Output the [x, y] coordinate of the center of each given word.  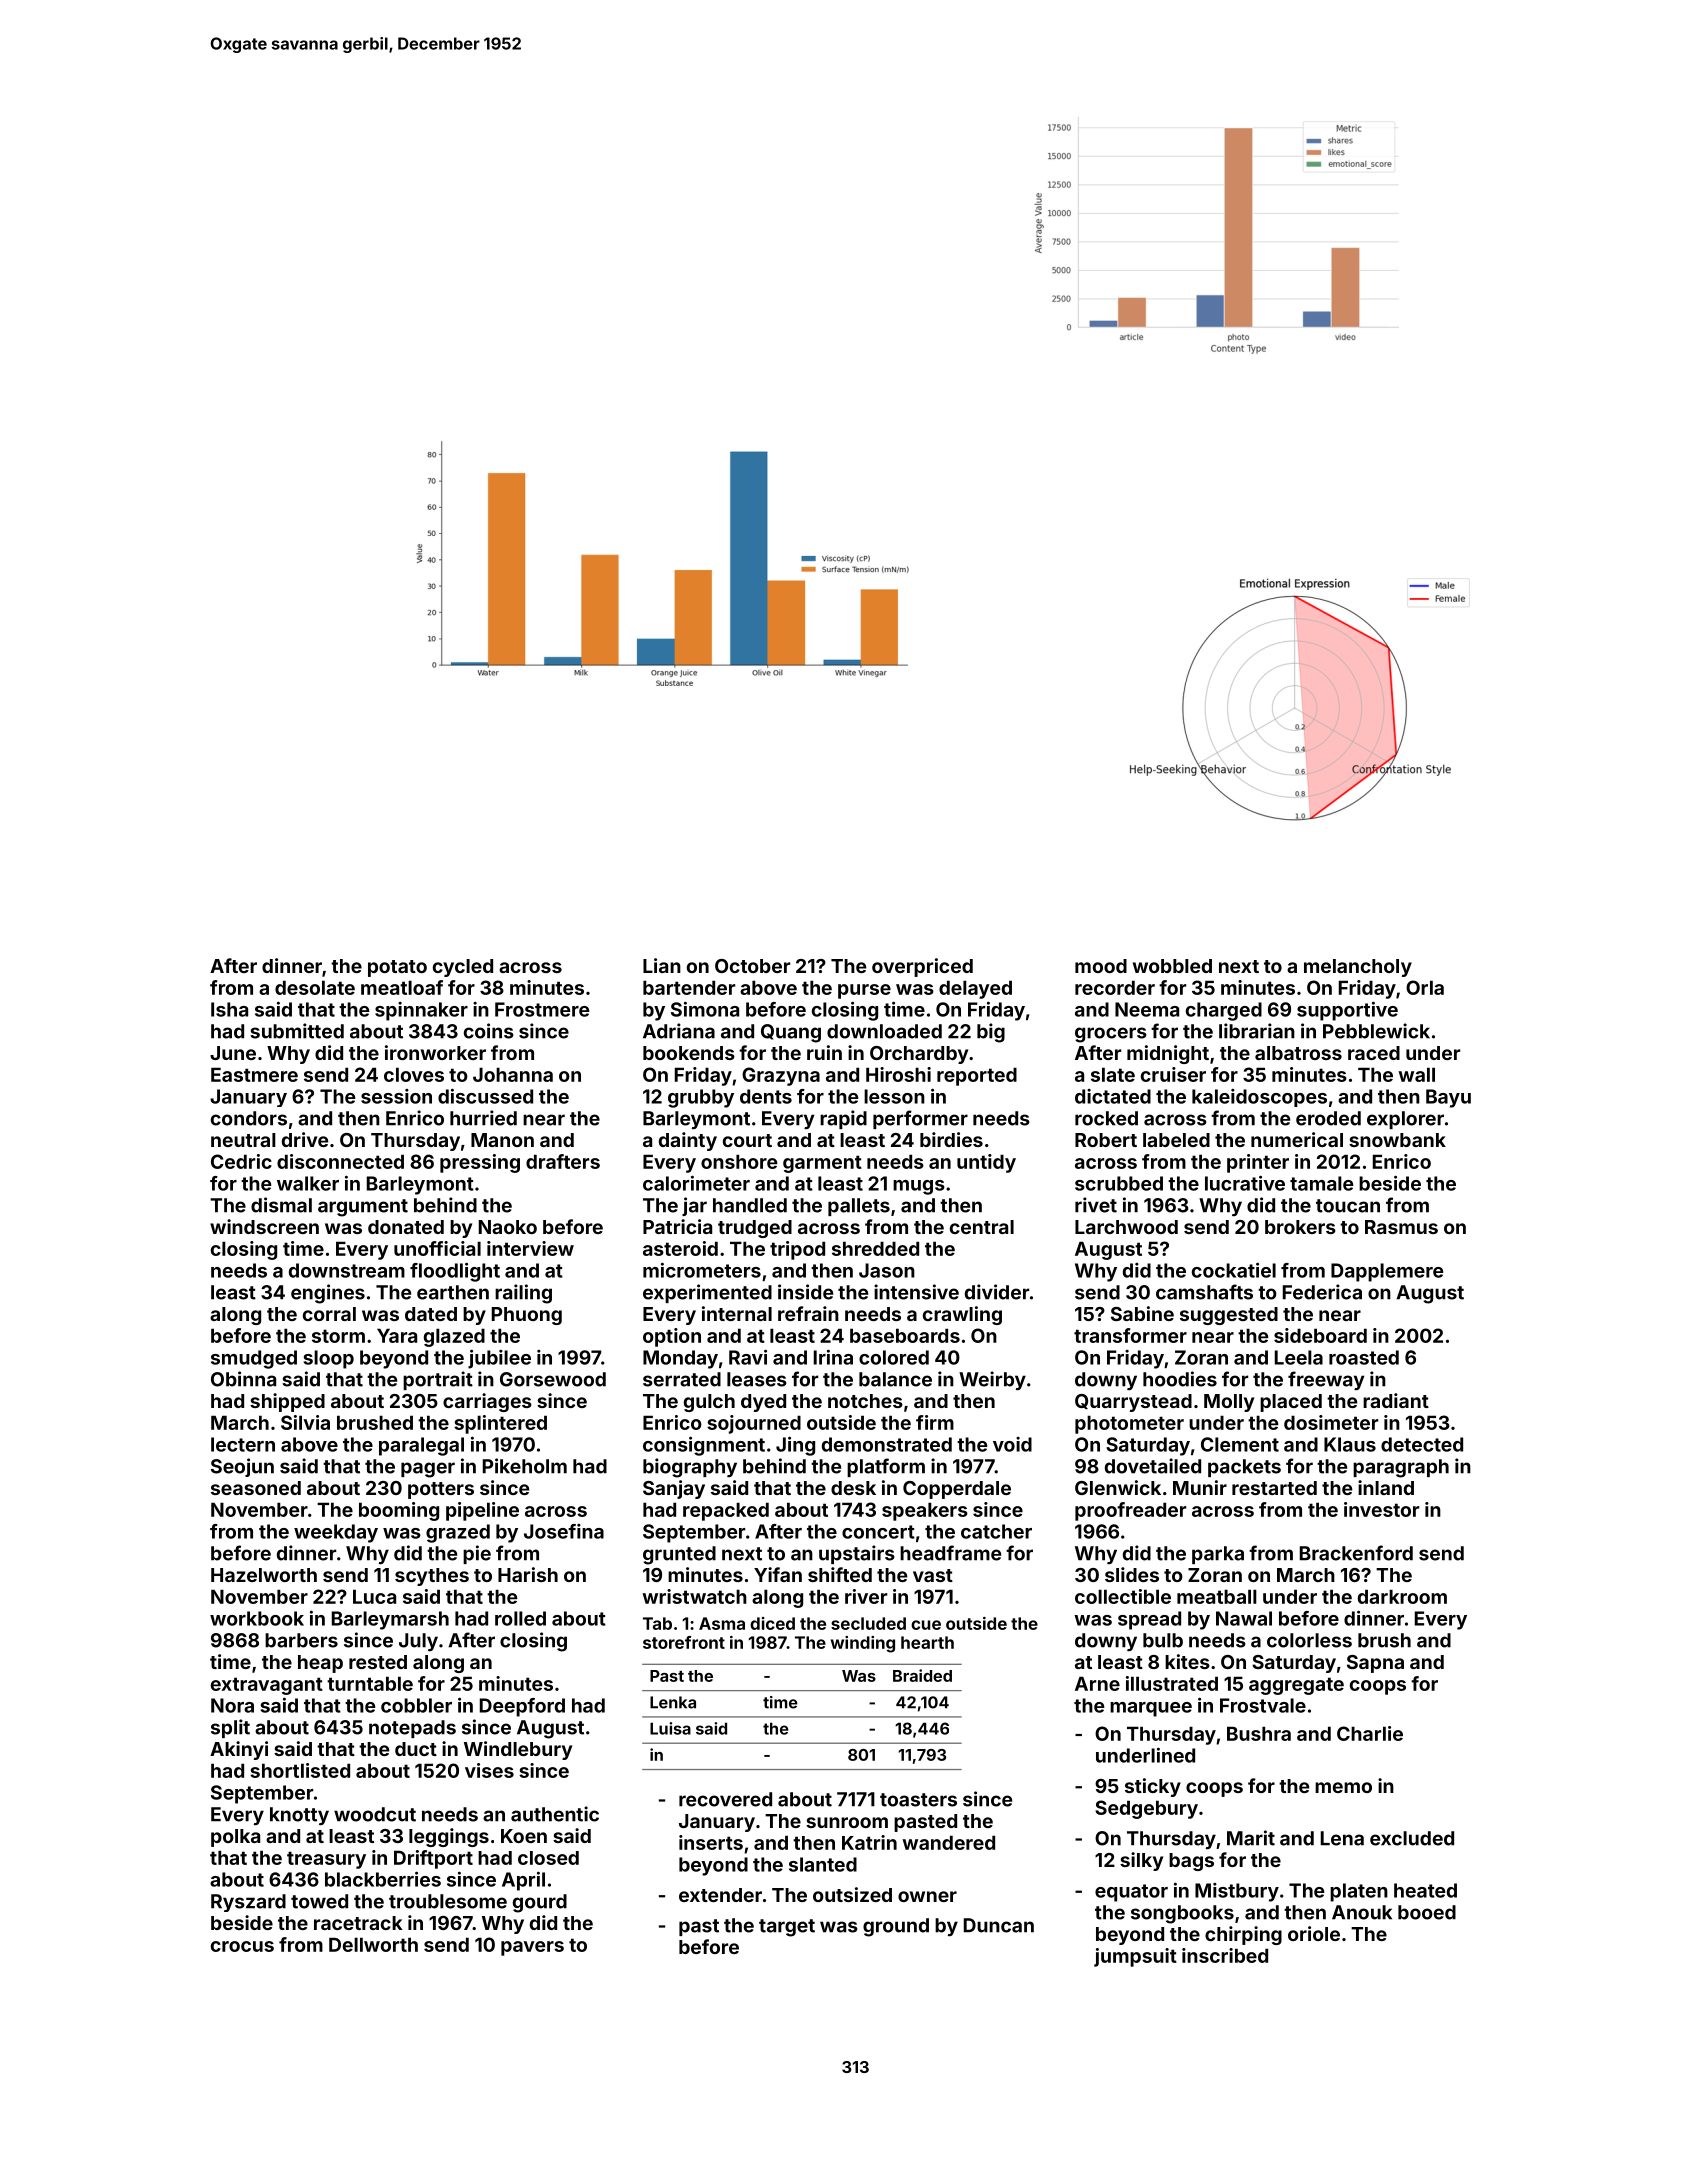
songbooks [1182, 1914]
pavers [532, 1948]
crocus [242, 1946]
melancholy [1358, 968]
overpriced [922, 967]
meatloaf [402, 987]
